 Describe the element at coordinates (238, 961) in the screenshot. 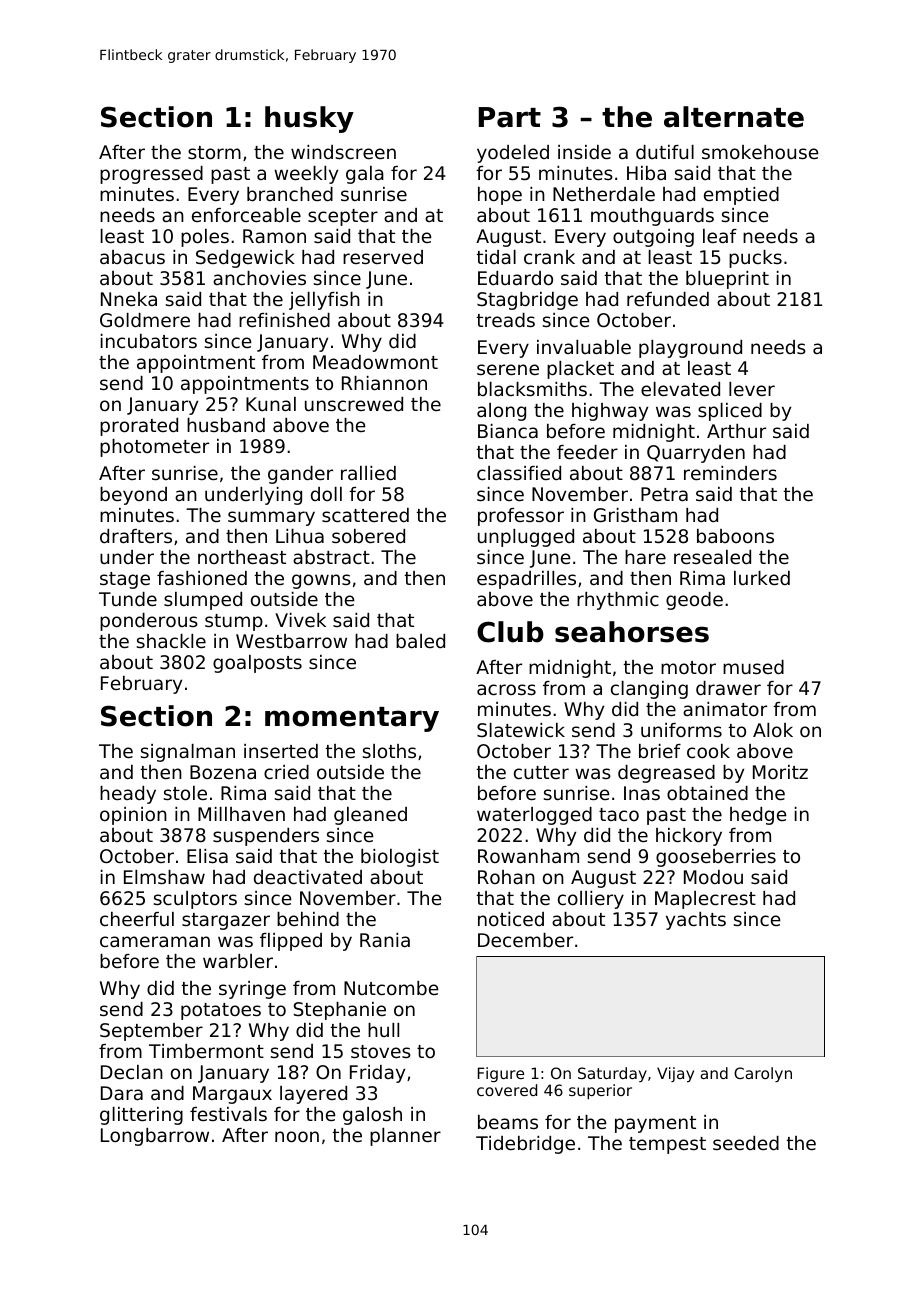

I see `warbler` at that location.
